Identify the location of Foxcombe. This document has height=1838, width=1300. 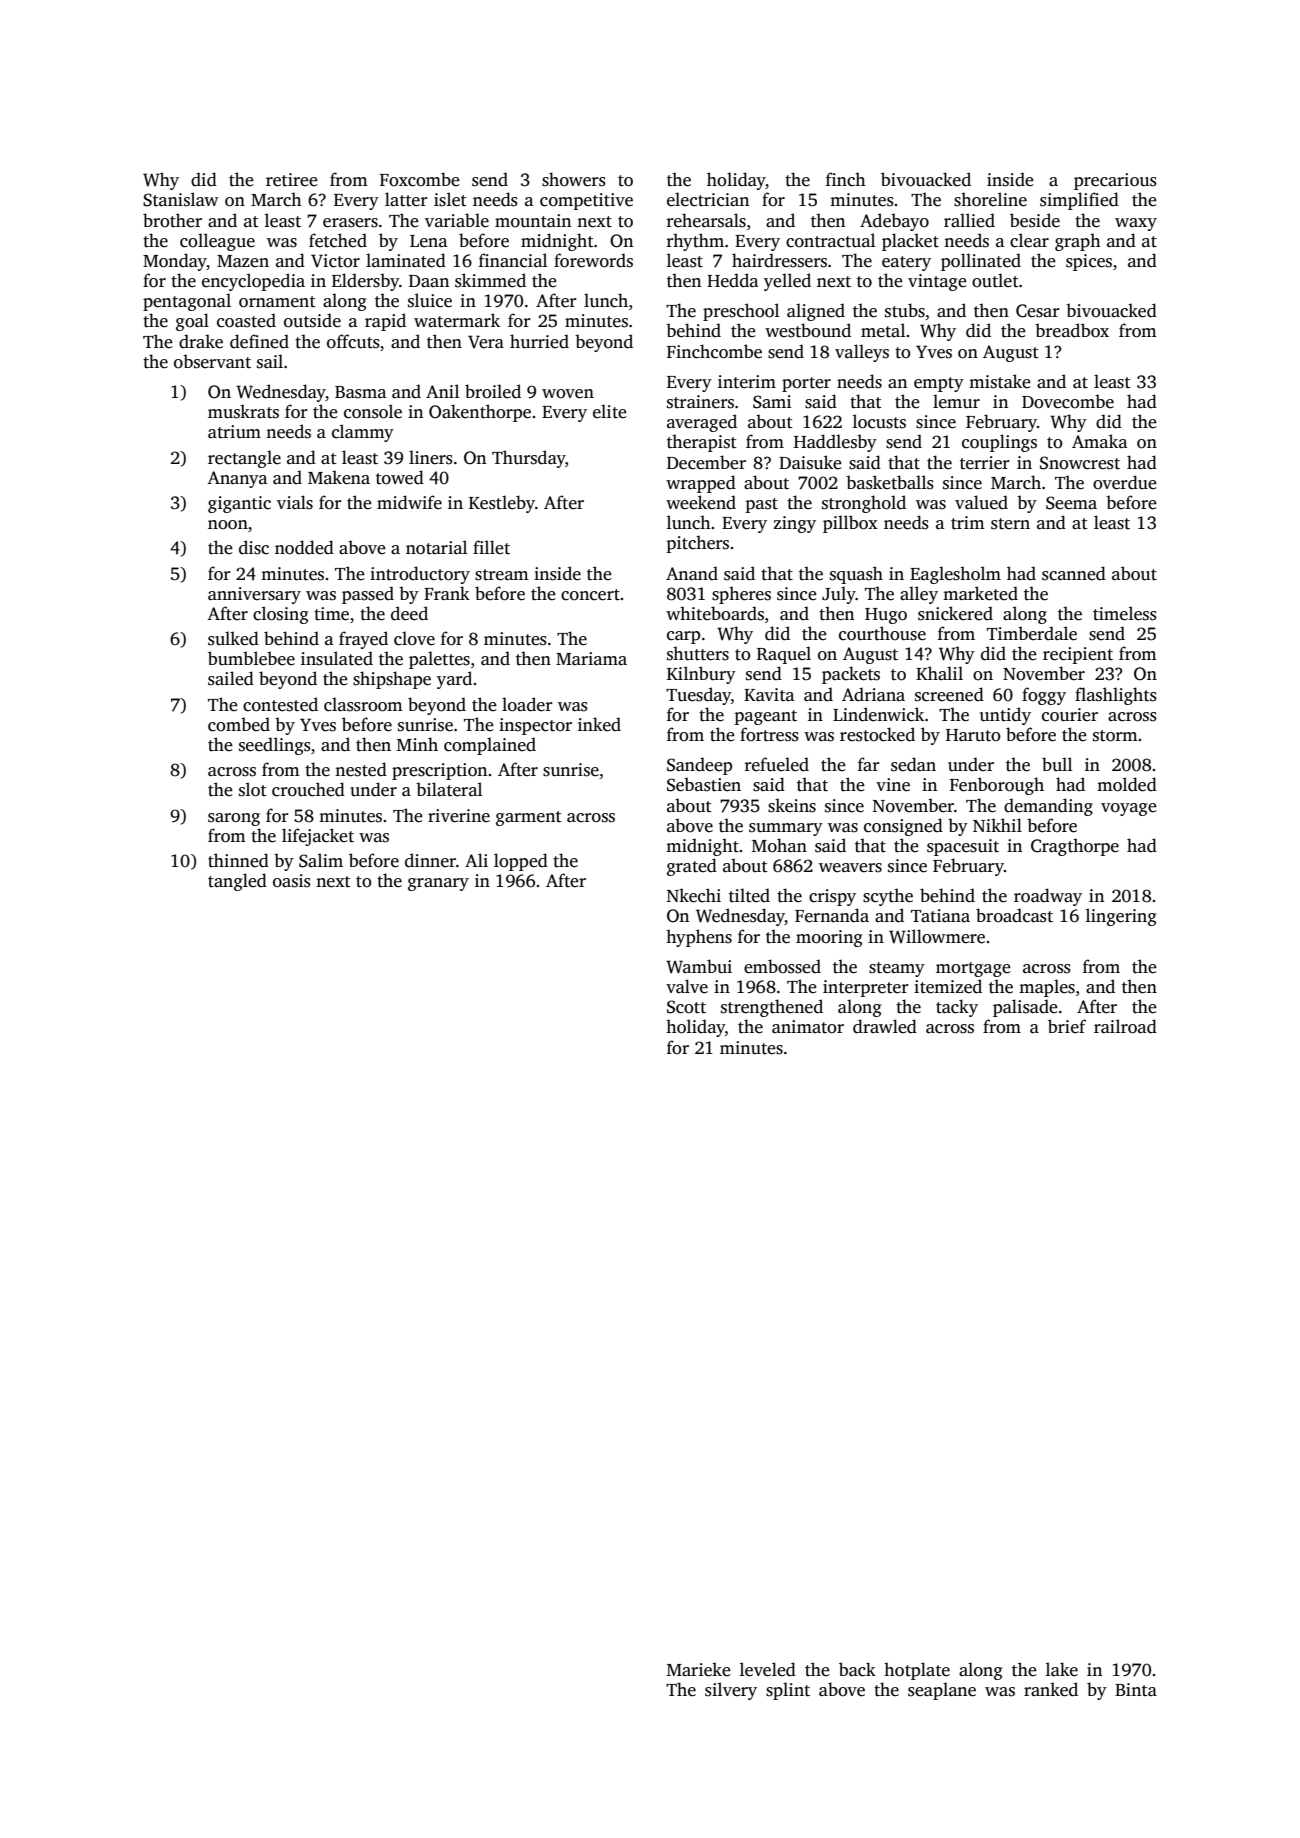
(420, 179).
